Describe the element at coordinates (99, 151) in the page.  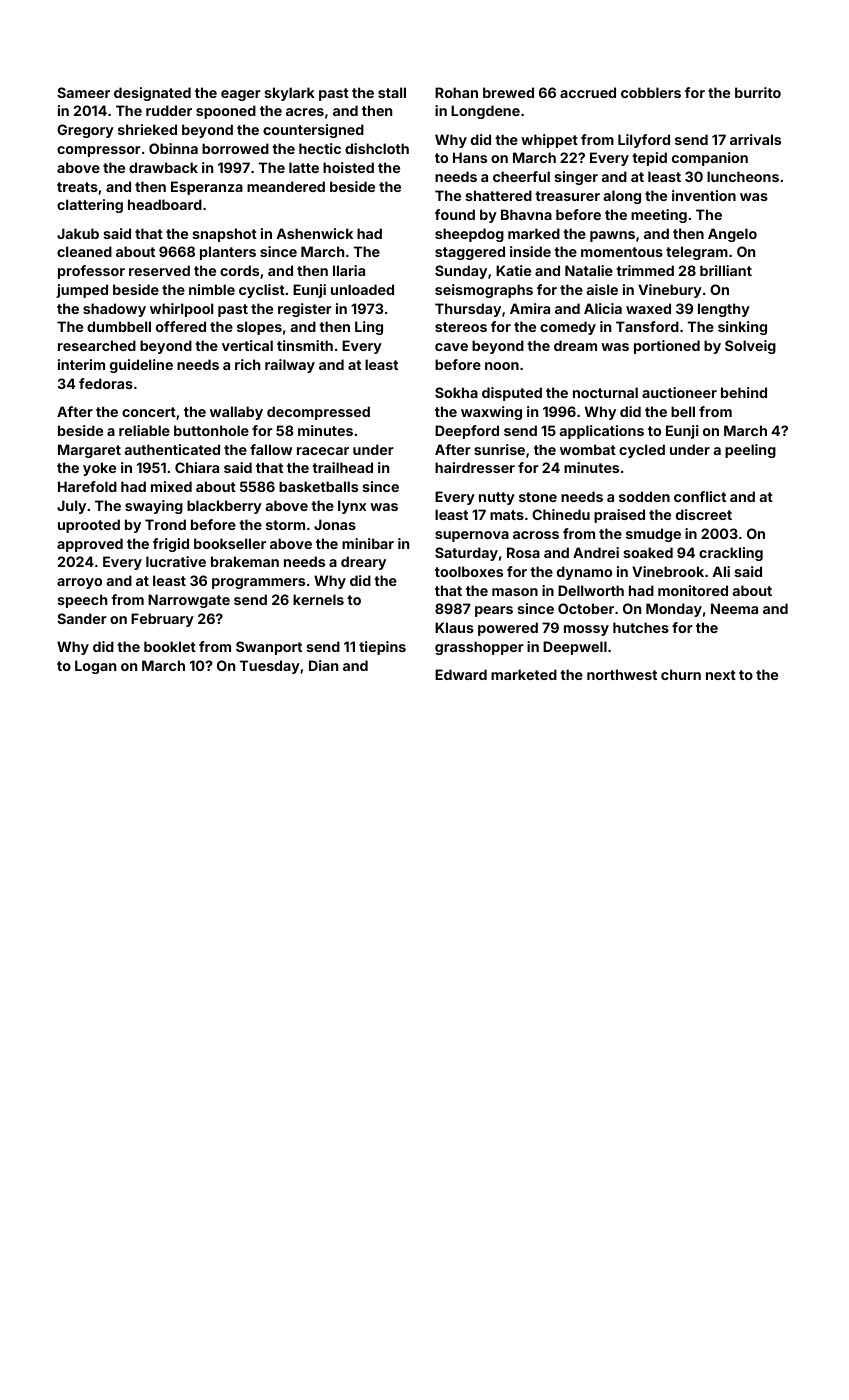
I see `compressor` at that location.
